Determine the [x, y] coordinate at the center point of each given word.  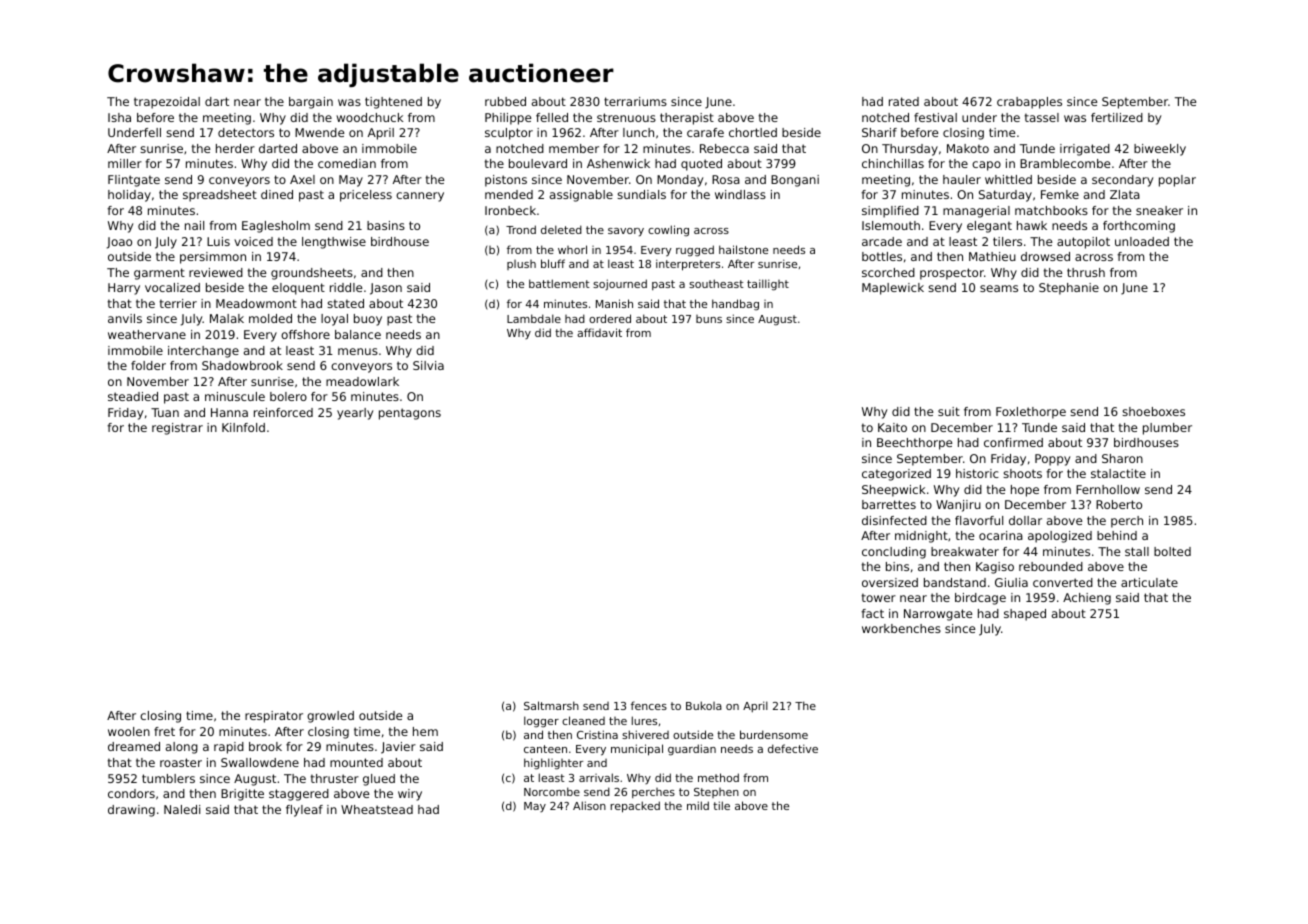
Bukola [704, 705]
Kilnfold [243, 427]
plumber [1167, 429]
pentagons [410, 414]
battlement [559, 283]
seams [999, 288]
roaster [181, 762]
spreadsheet [220, 196]
